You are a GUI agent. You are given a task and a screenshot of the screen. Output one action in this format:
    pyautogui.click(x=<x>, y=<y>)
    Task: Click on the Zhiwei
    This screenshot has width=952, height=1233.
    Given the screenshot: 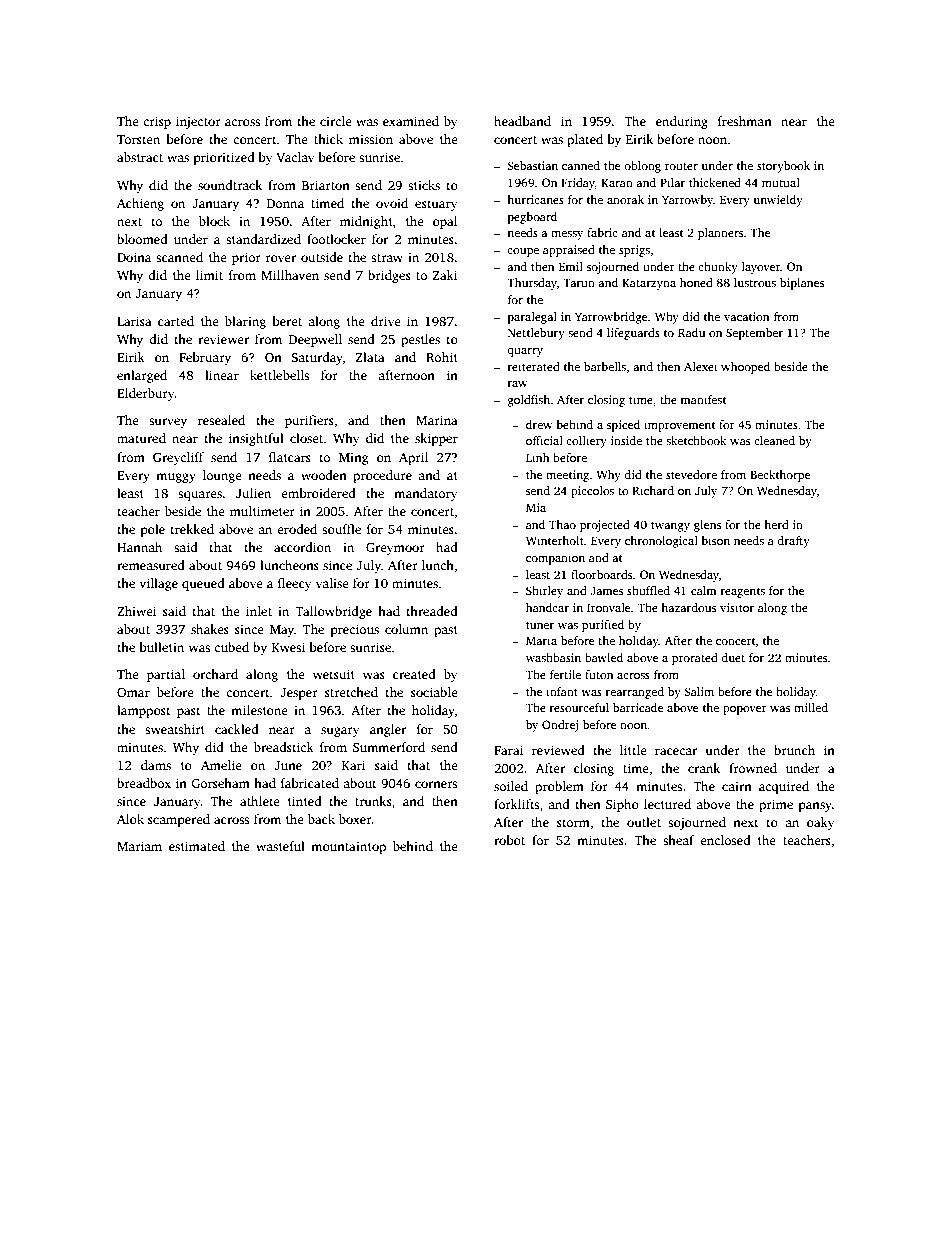 What is the action you would take?
    pyautogui.click(x=136, y=611)
